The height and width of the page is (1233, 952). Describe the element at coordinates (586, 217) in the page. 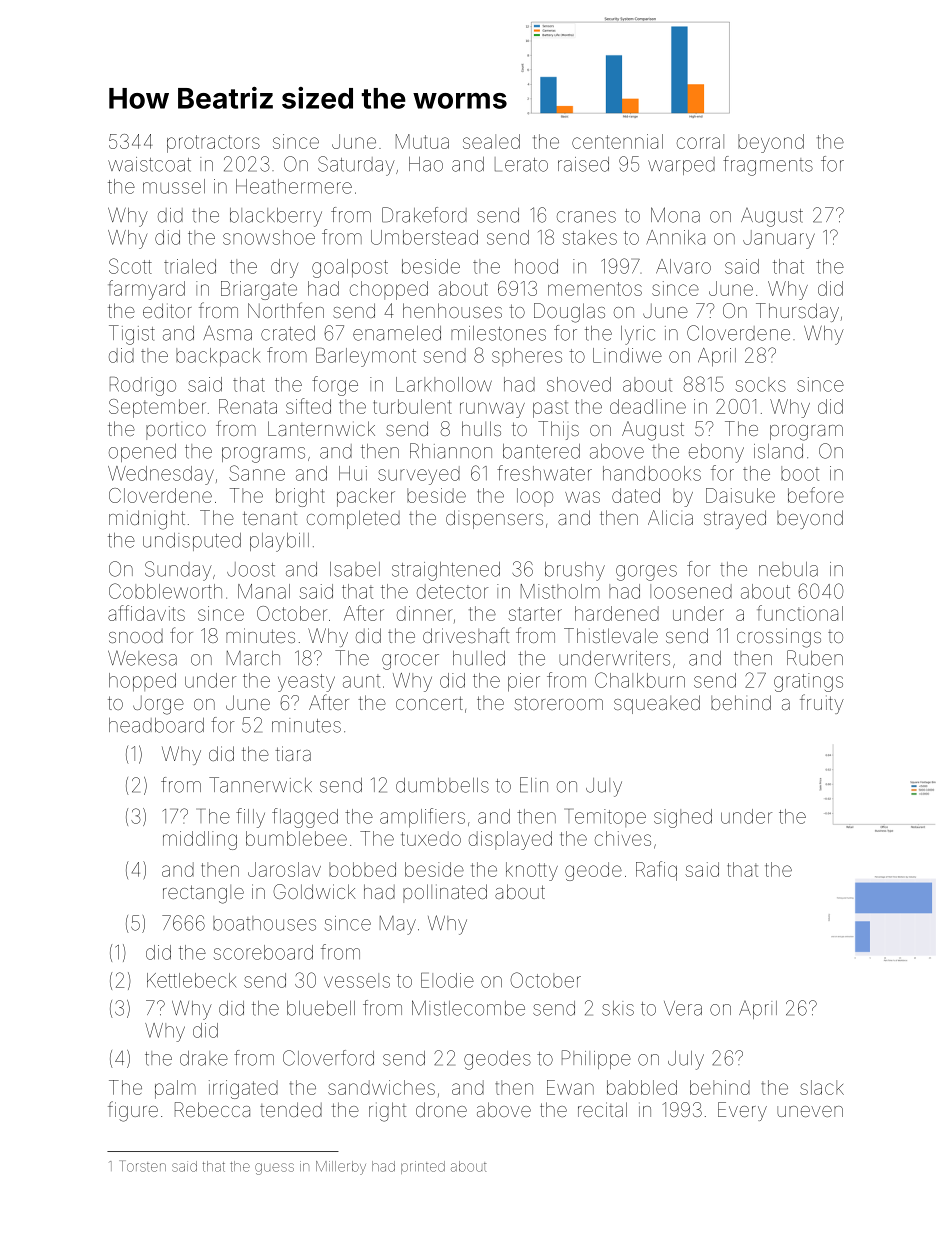

I see `cranes` at that location.
